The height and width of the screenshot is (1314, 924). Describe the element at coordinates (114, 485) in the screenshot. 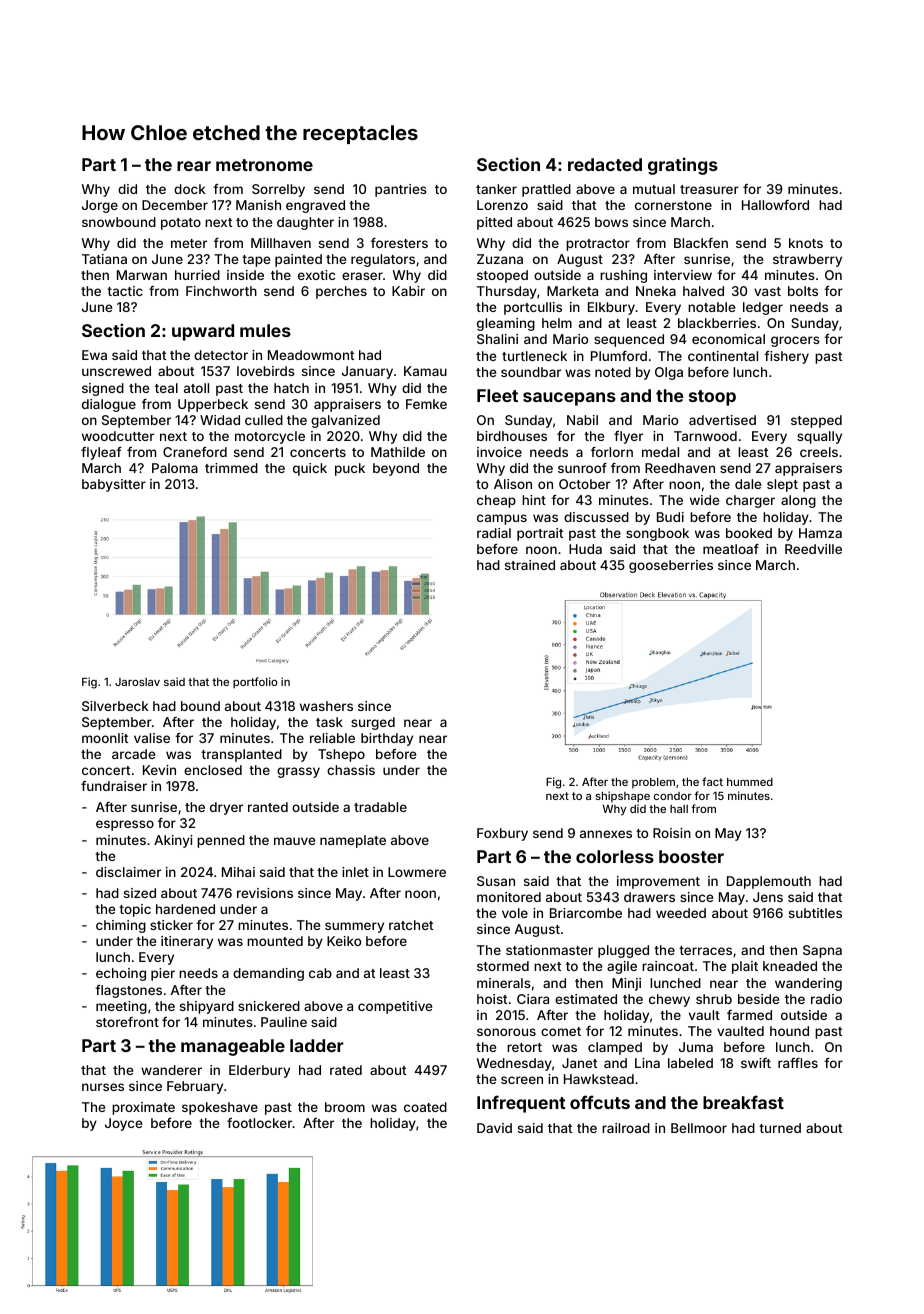

I see `babysitter` at that location.
